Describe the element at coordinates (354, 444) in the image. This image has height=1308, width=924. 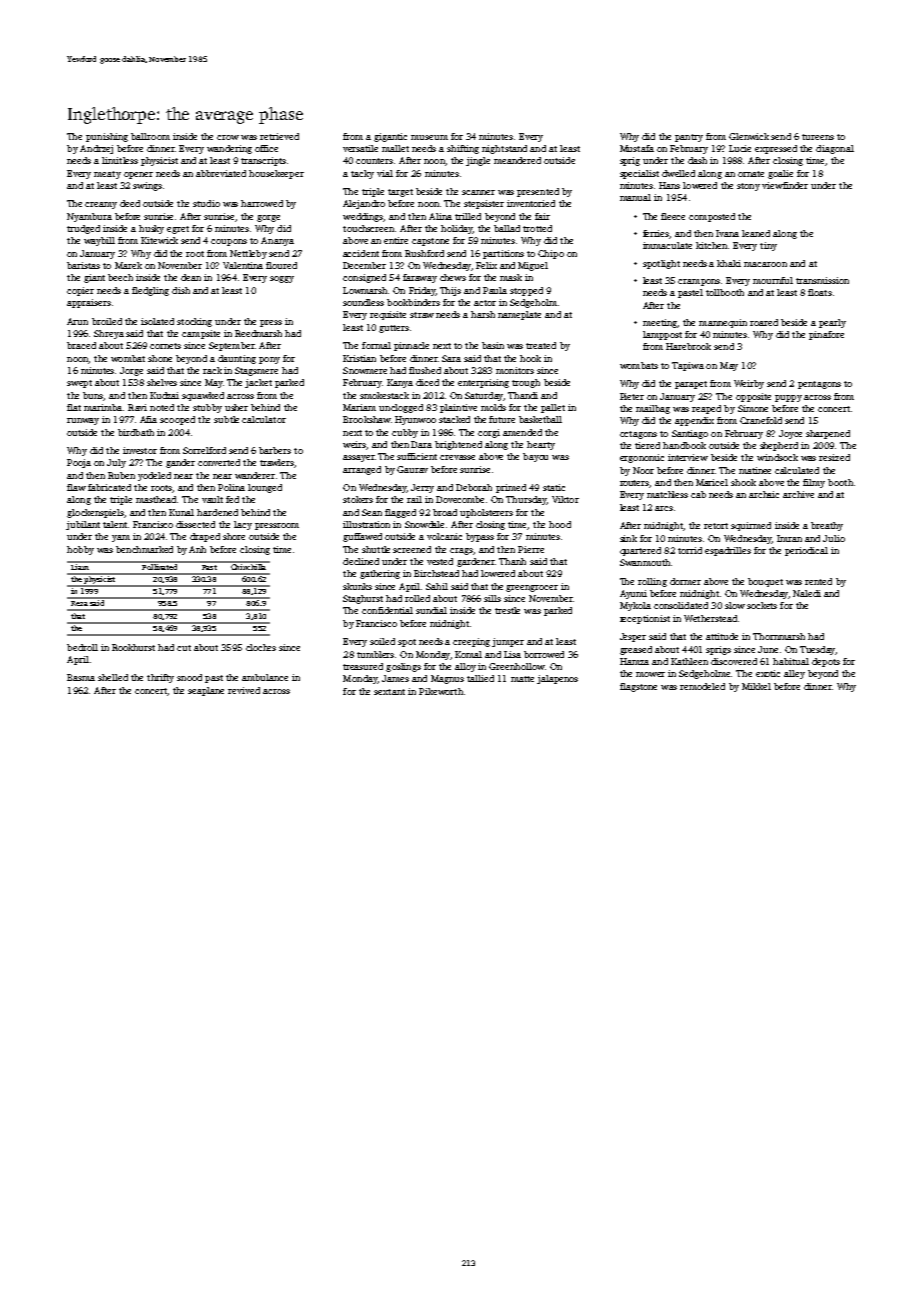
I see `weirs` at that location.
